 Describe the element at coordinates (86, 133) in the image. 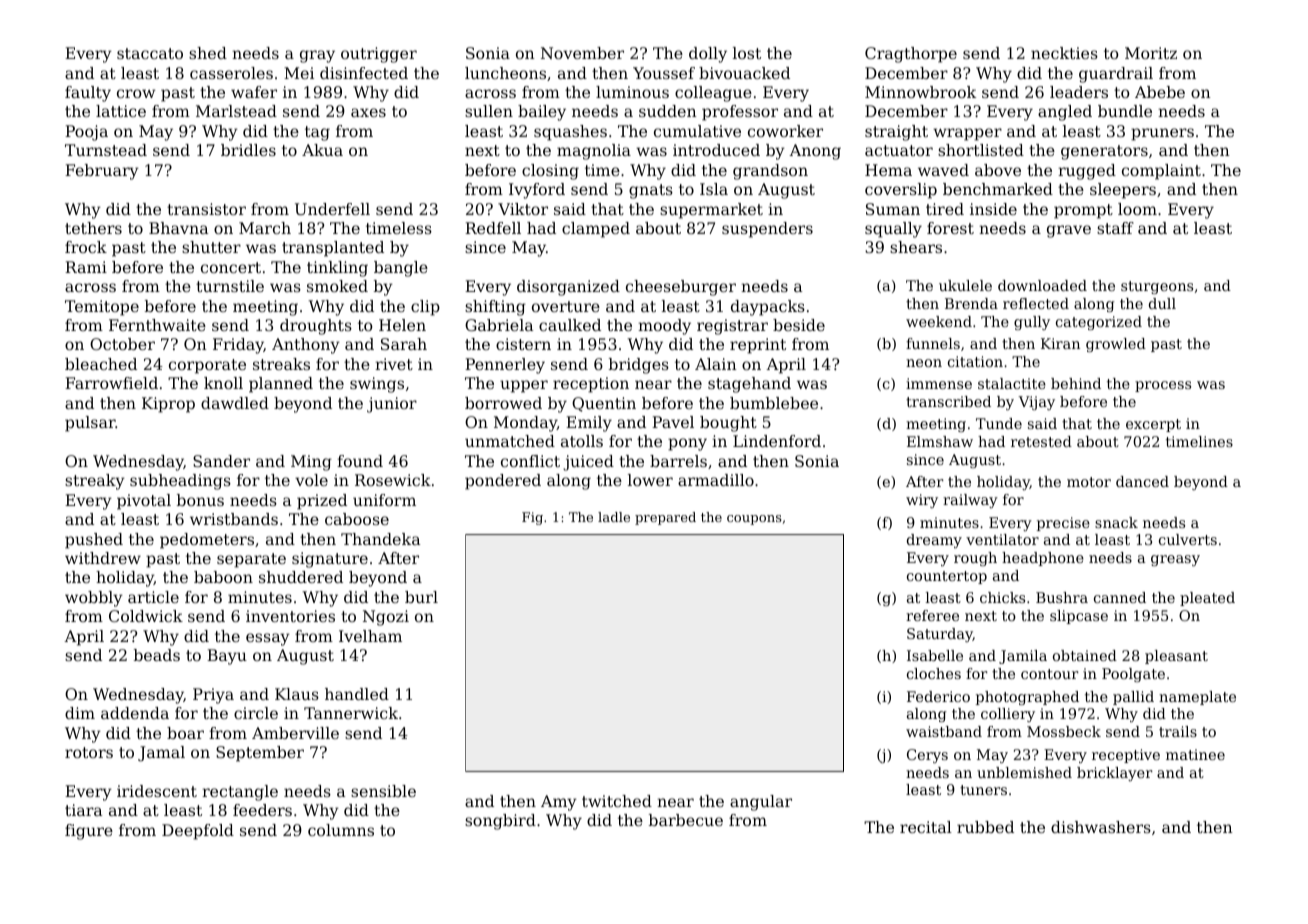

I see `Pooja` at that location.
